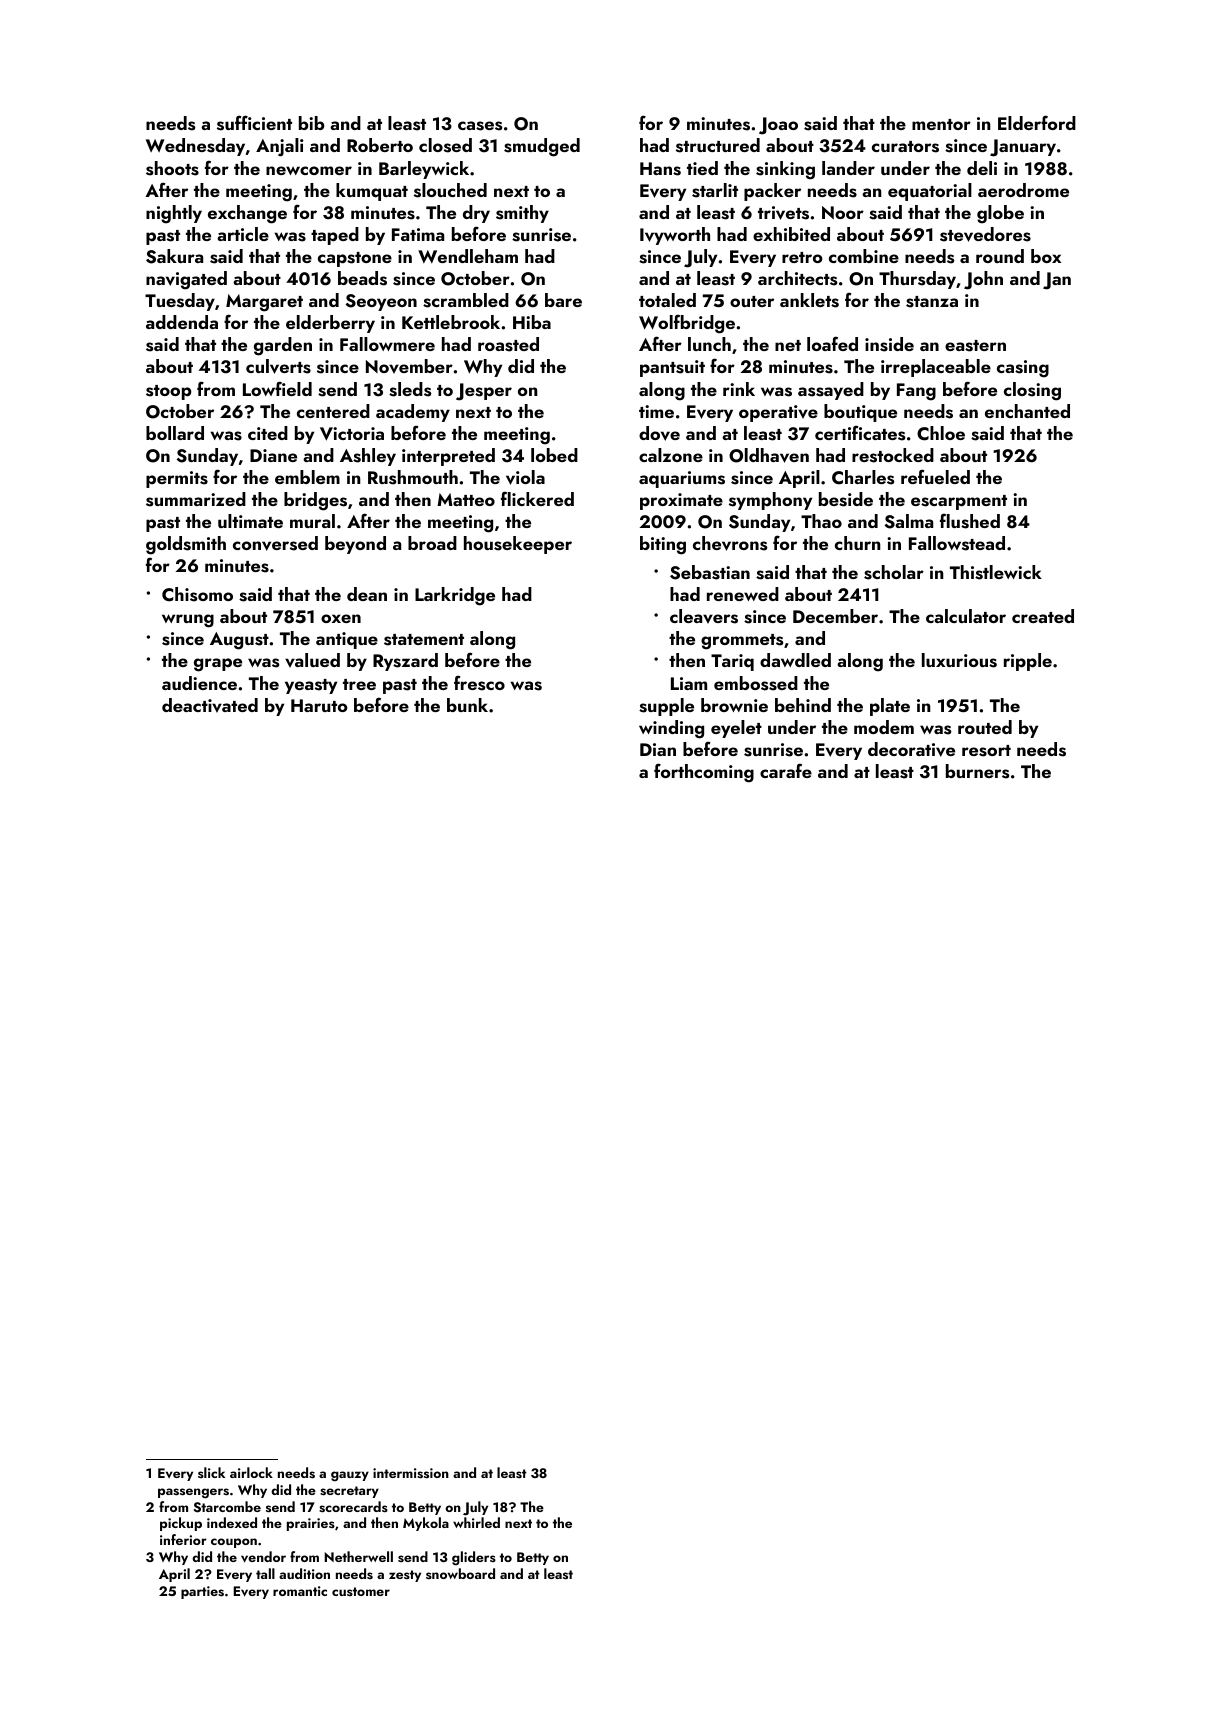  I want to click on carafe, so click(786, 770).
